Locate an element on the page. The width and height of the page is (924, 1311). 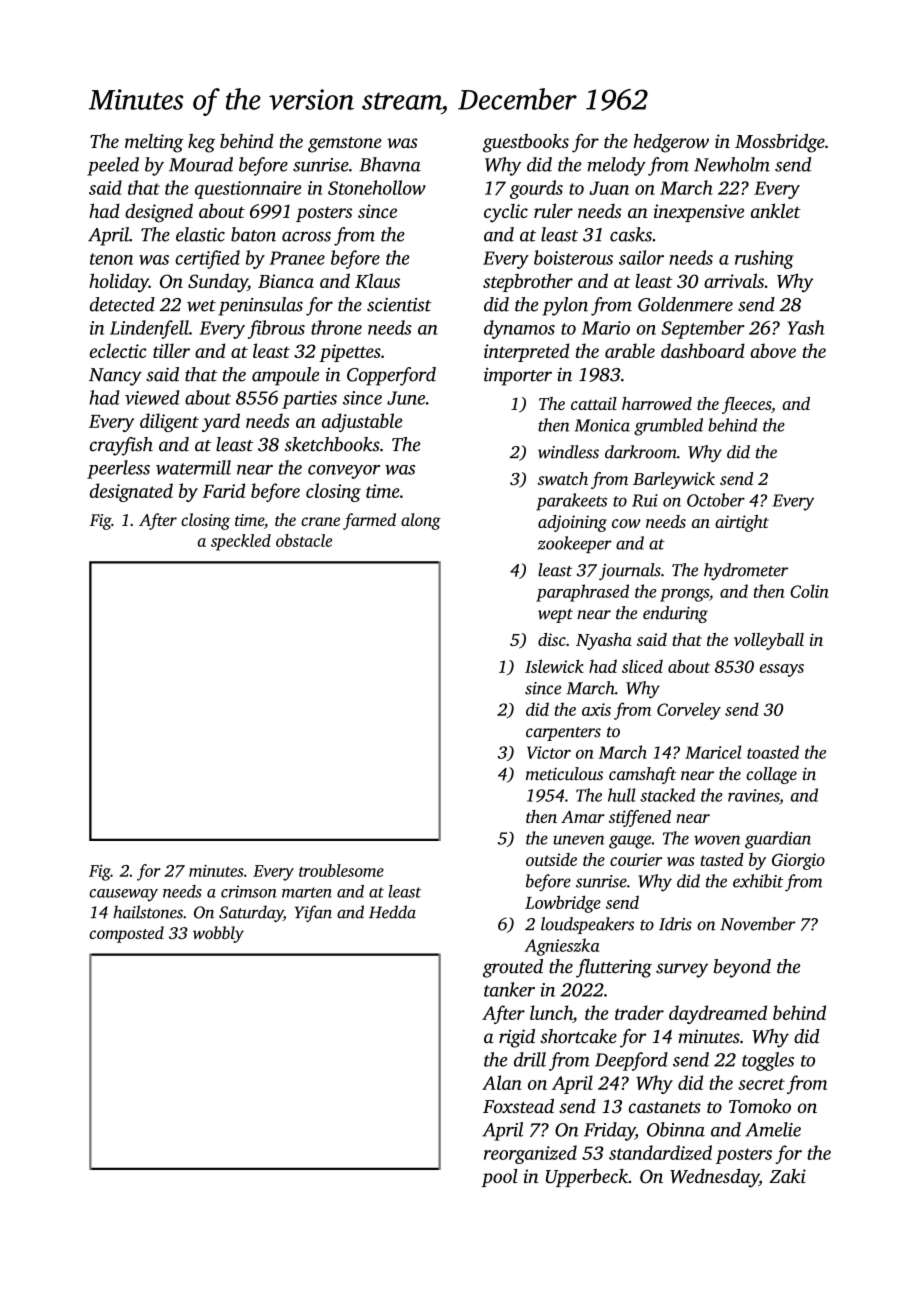
Upperbeck is located at coordinates (587, 1178).
